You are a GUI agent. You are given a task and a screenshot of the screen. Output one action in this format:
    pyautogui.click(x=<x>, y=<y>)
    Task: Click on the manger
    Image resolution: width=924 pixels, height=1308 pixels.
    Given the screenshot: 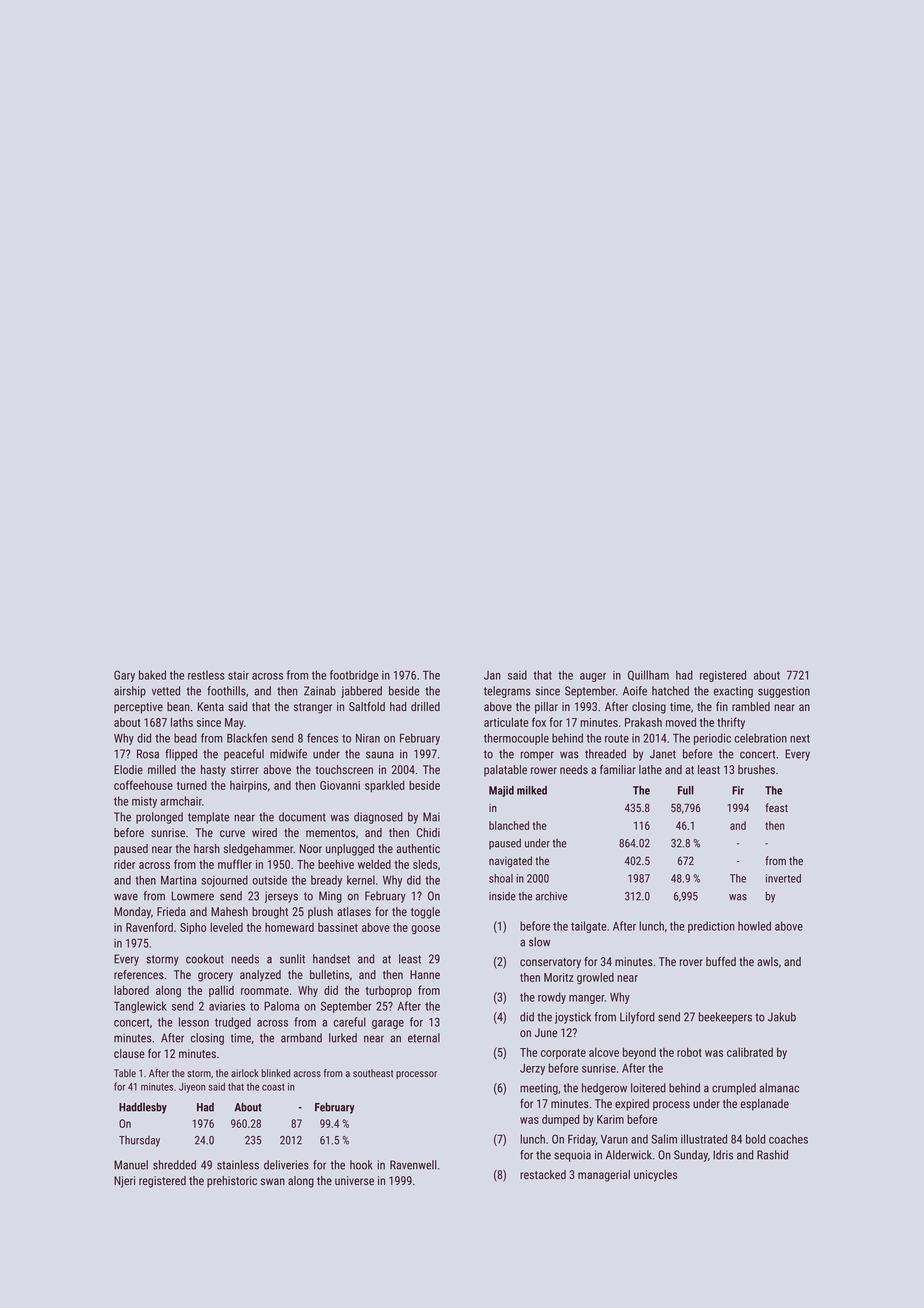 What is the action you would take?
    pyautogui.click(x=587, y=999)
